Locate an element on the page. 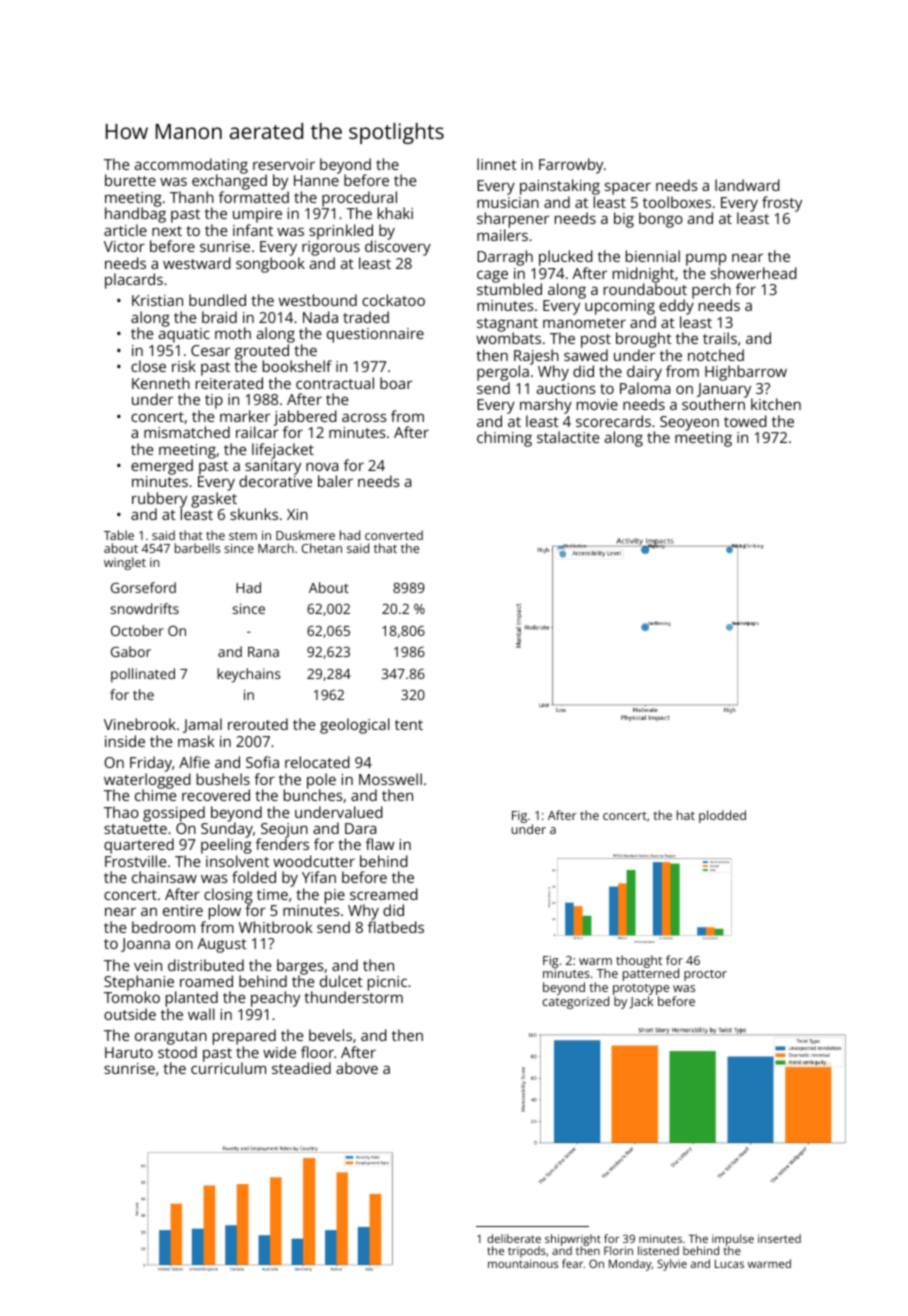  baler is located at coordinates (335, 481).
